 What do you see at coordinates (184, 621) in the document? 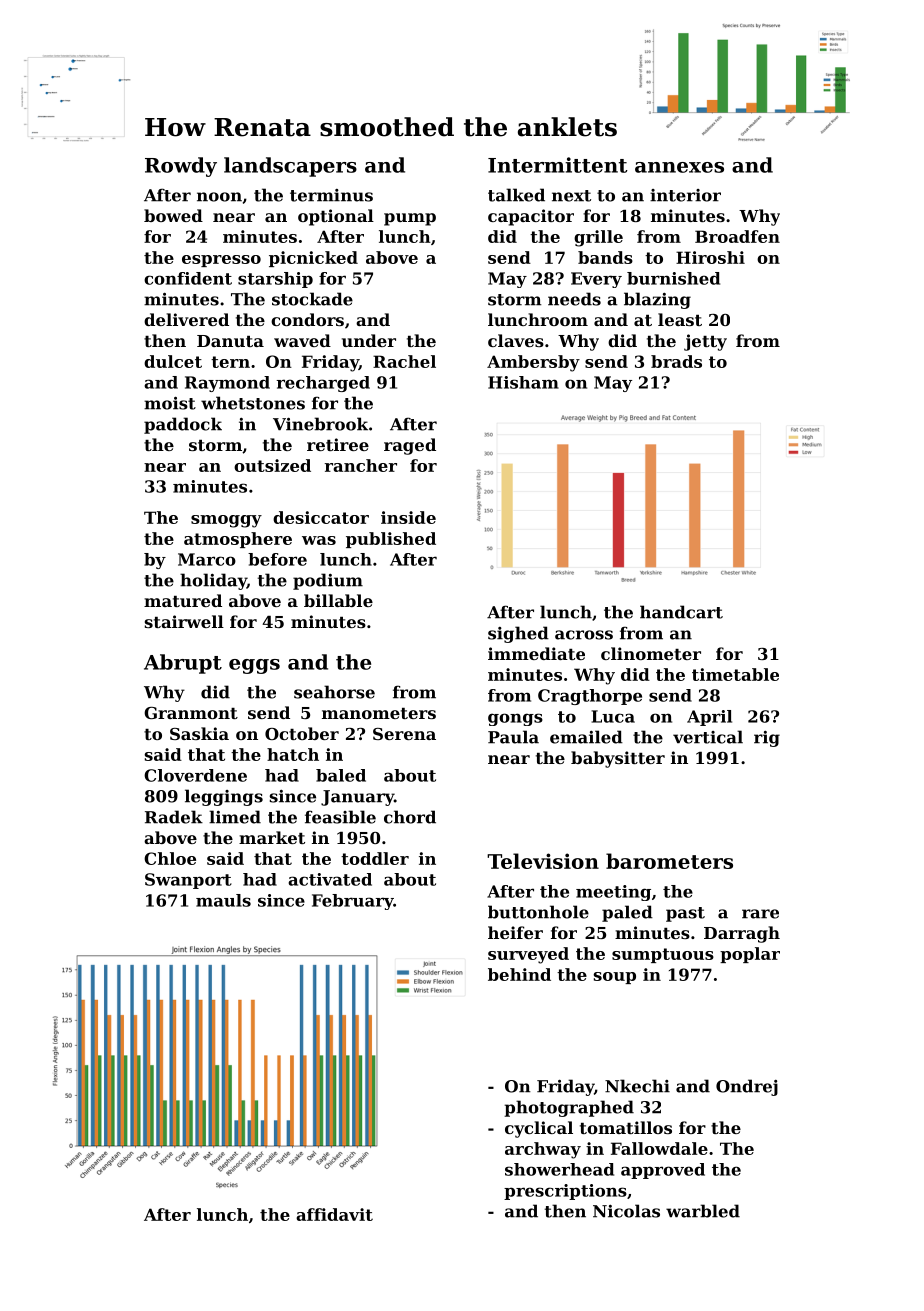
I see `stairwell` at bounding box center [184, 621].
